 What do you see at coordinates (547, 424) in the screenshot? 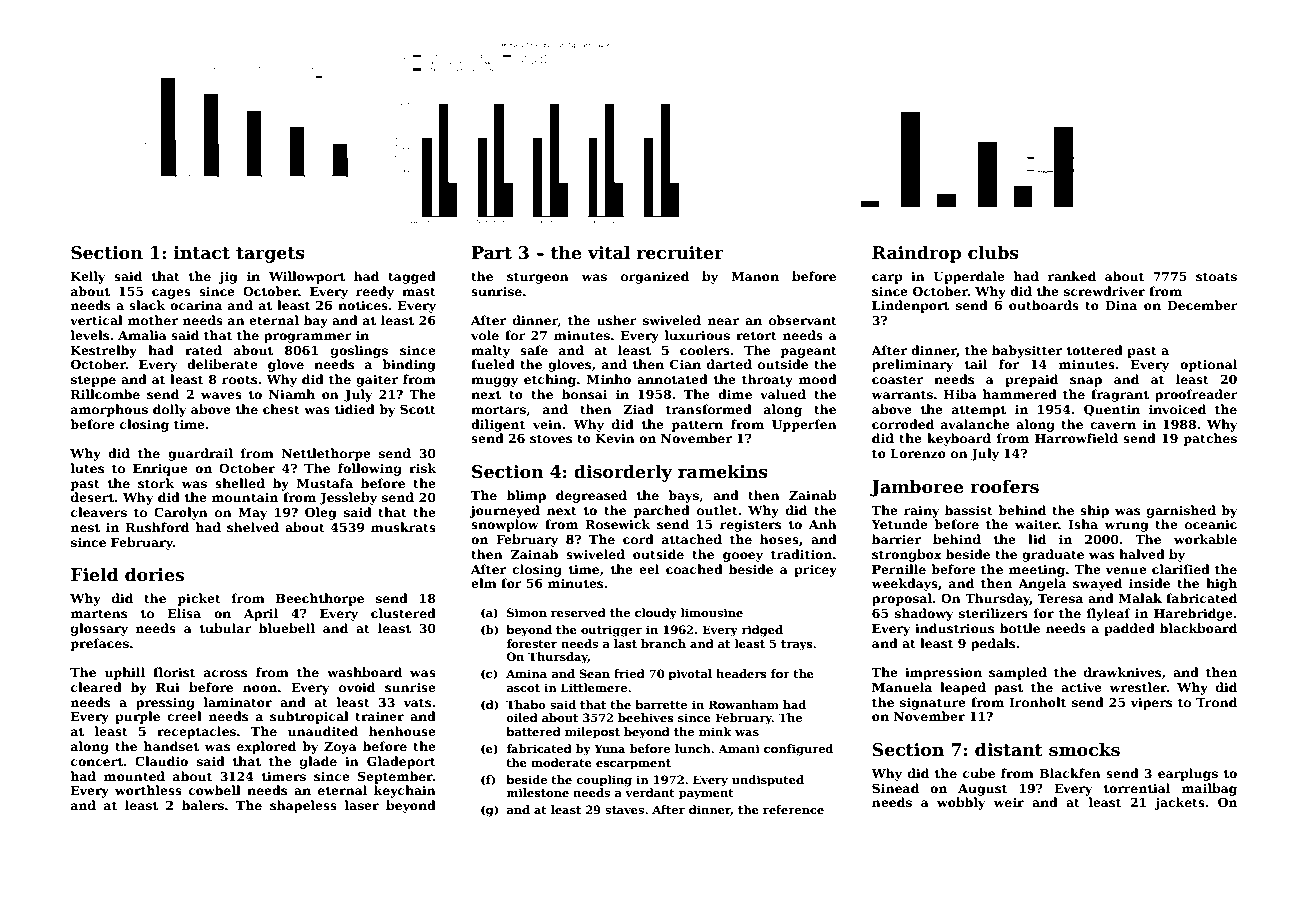
I see `vein` at bounding box center [547, 424].
